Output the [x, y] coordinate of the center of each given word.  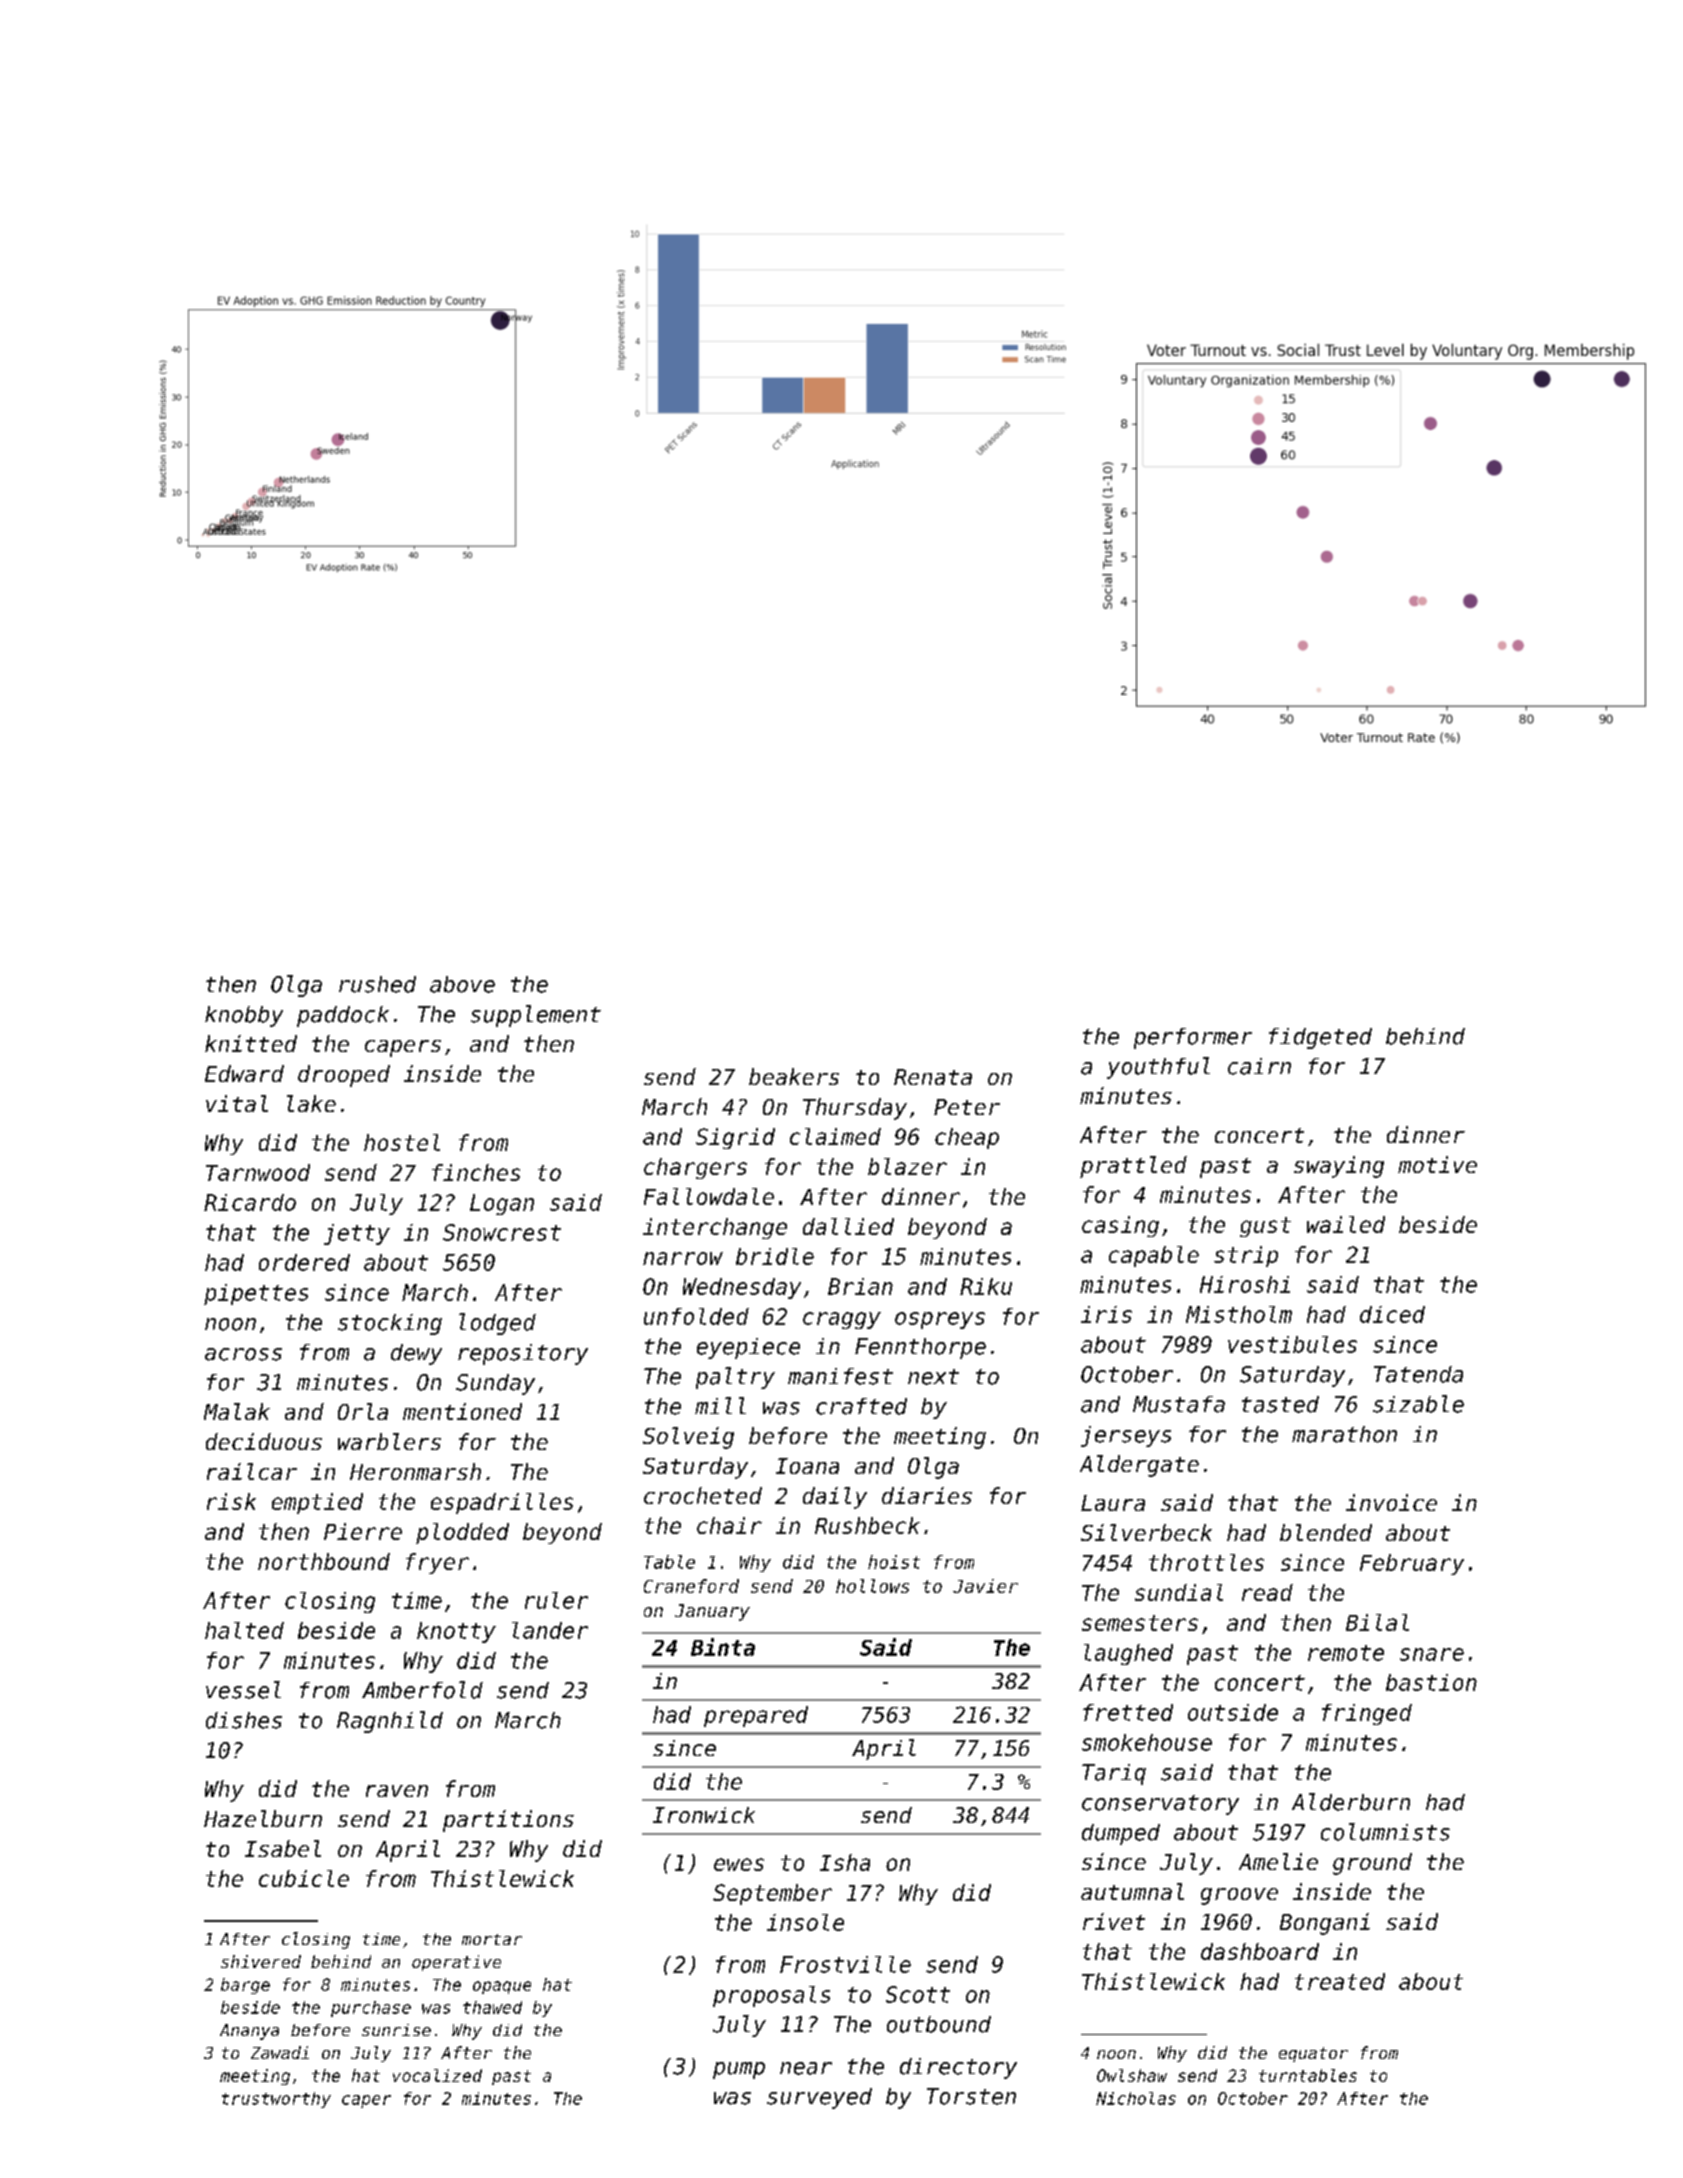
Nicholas [1136, 2098]
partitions [508, 1821]
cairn [1259, 1066]
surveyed [819, 2098]
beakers [794, 1076]
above [462, 984]
